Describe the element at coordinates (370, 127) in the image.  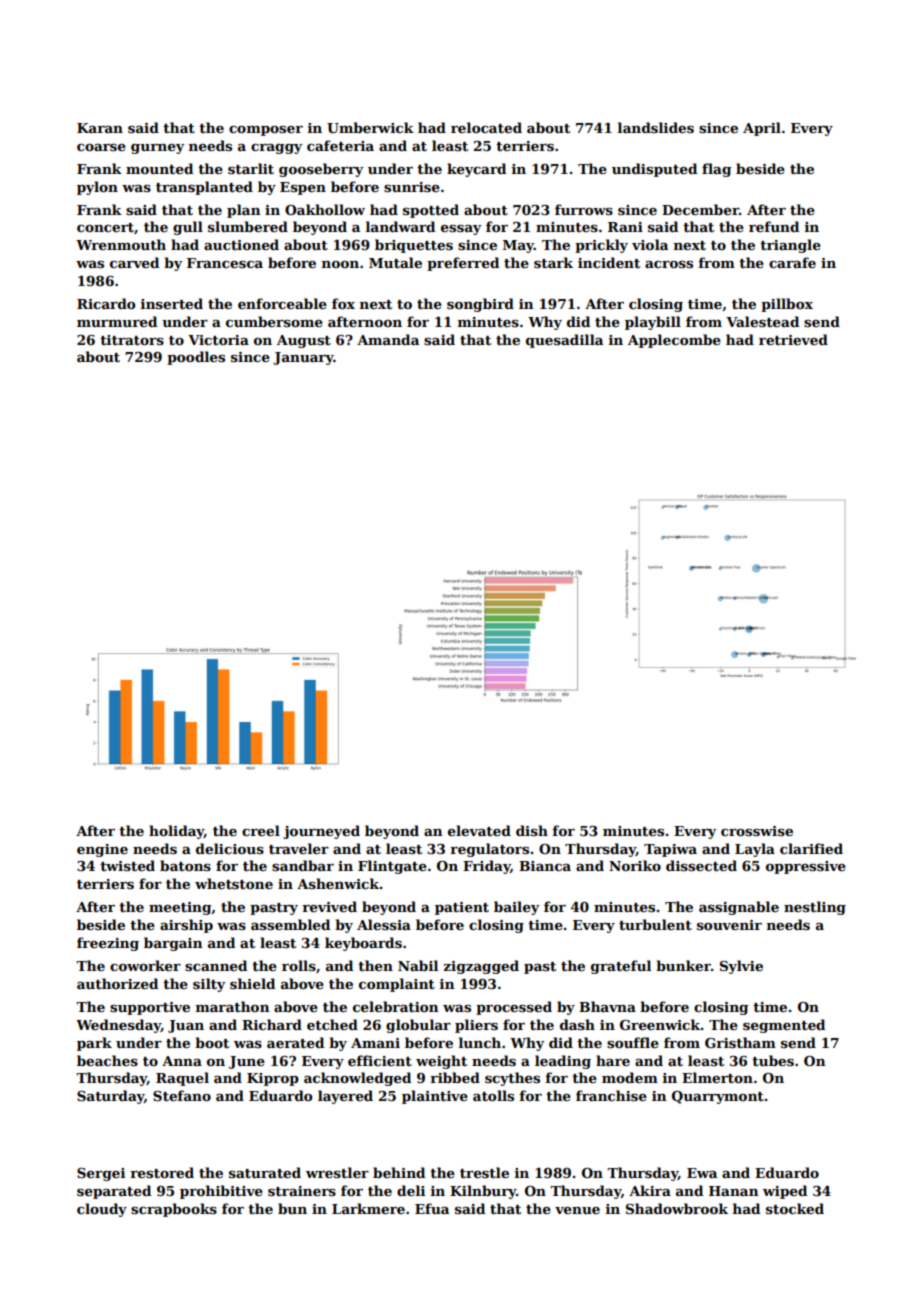
I see `Umberwick` at that location.
